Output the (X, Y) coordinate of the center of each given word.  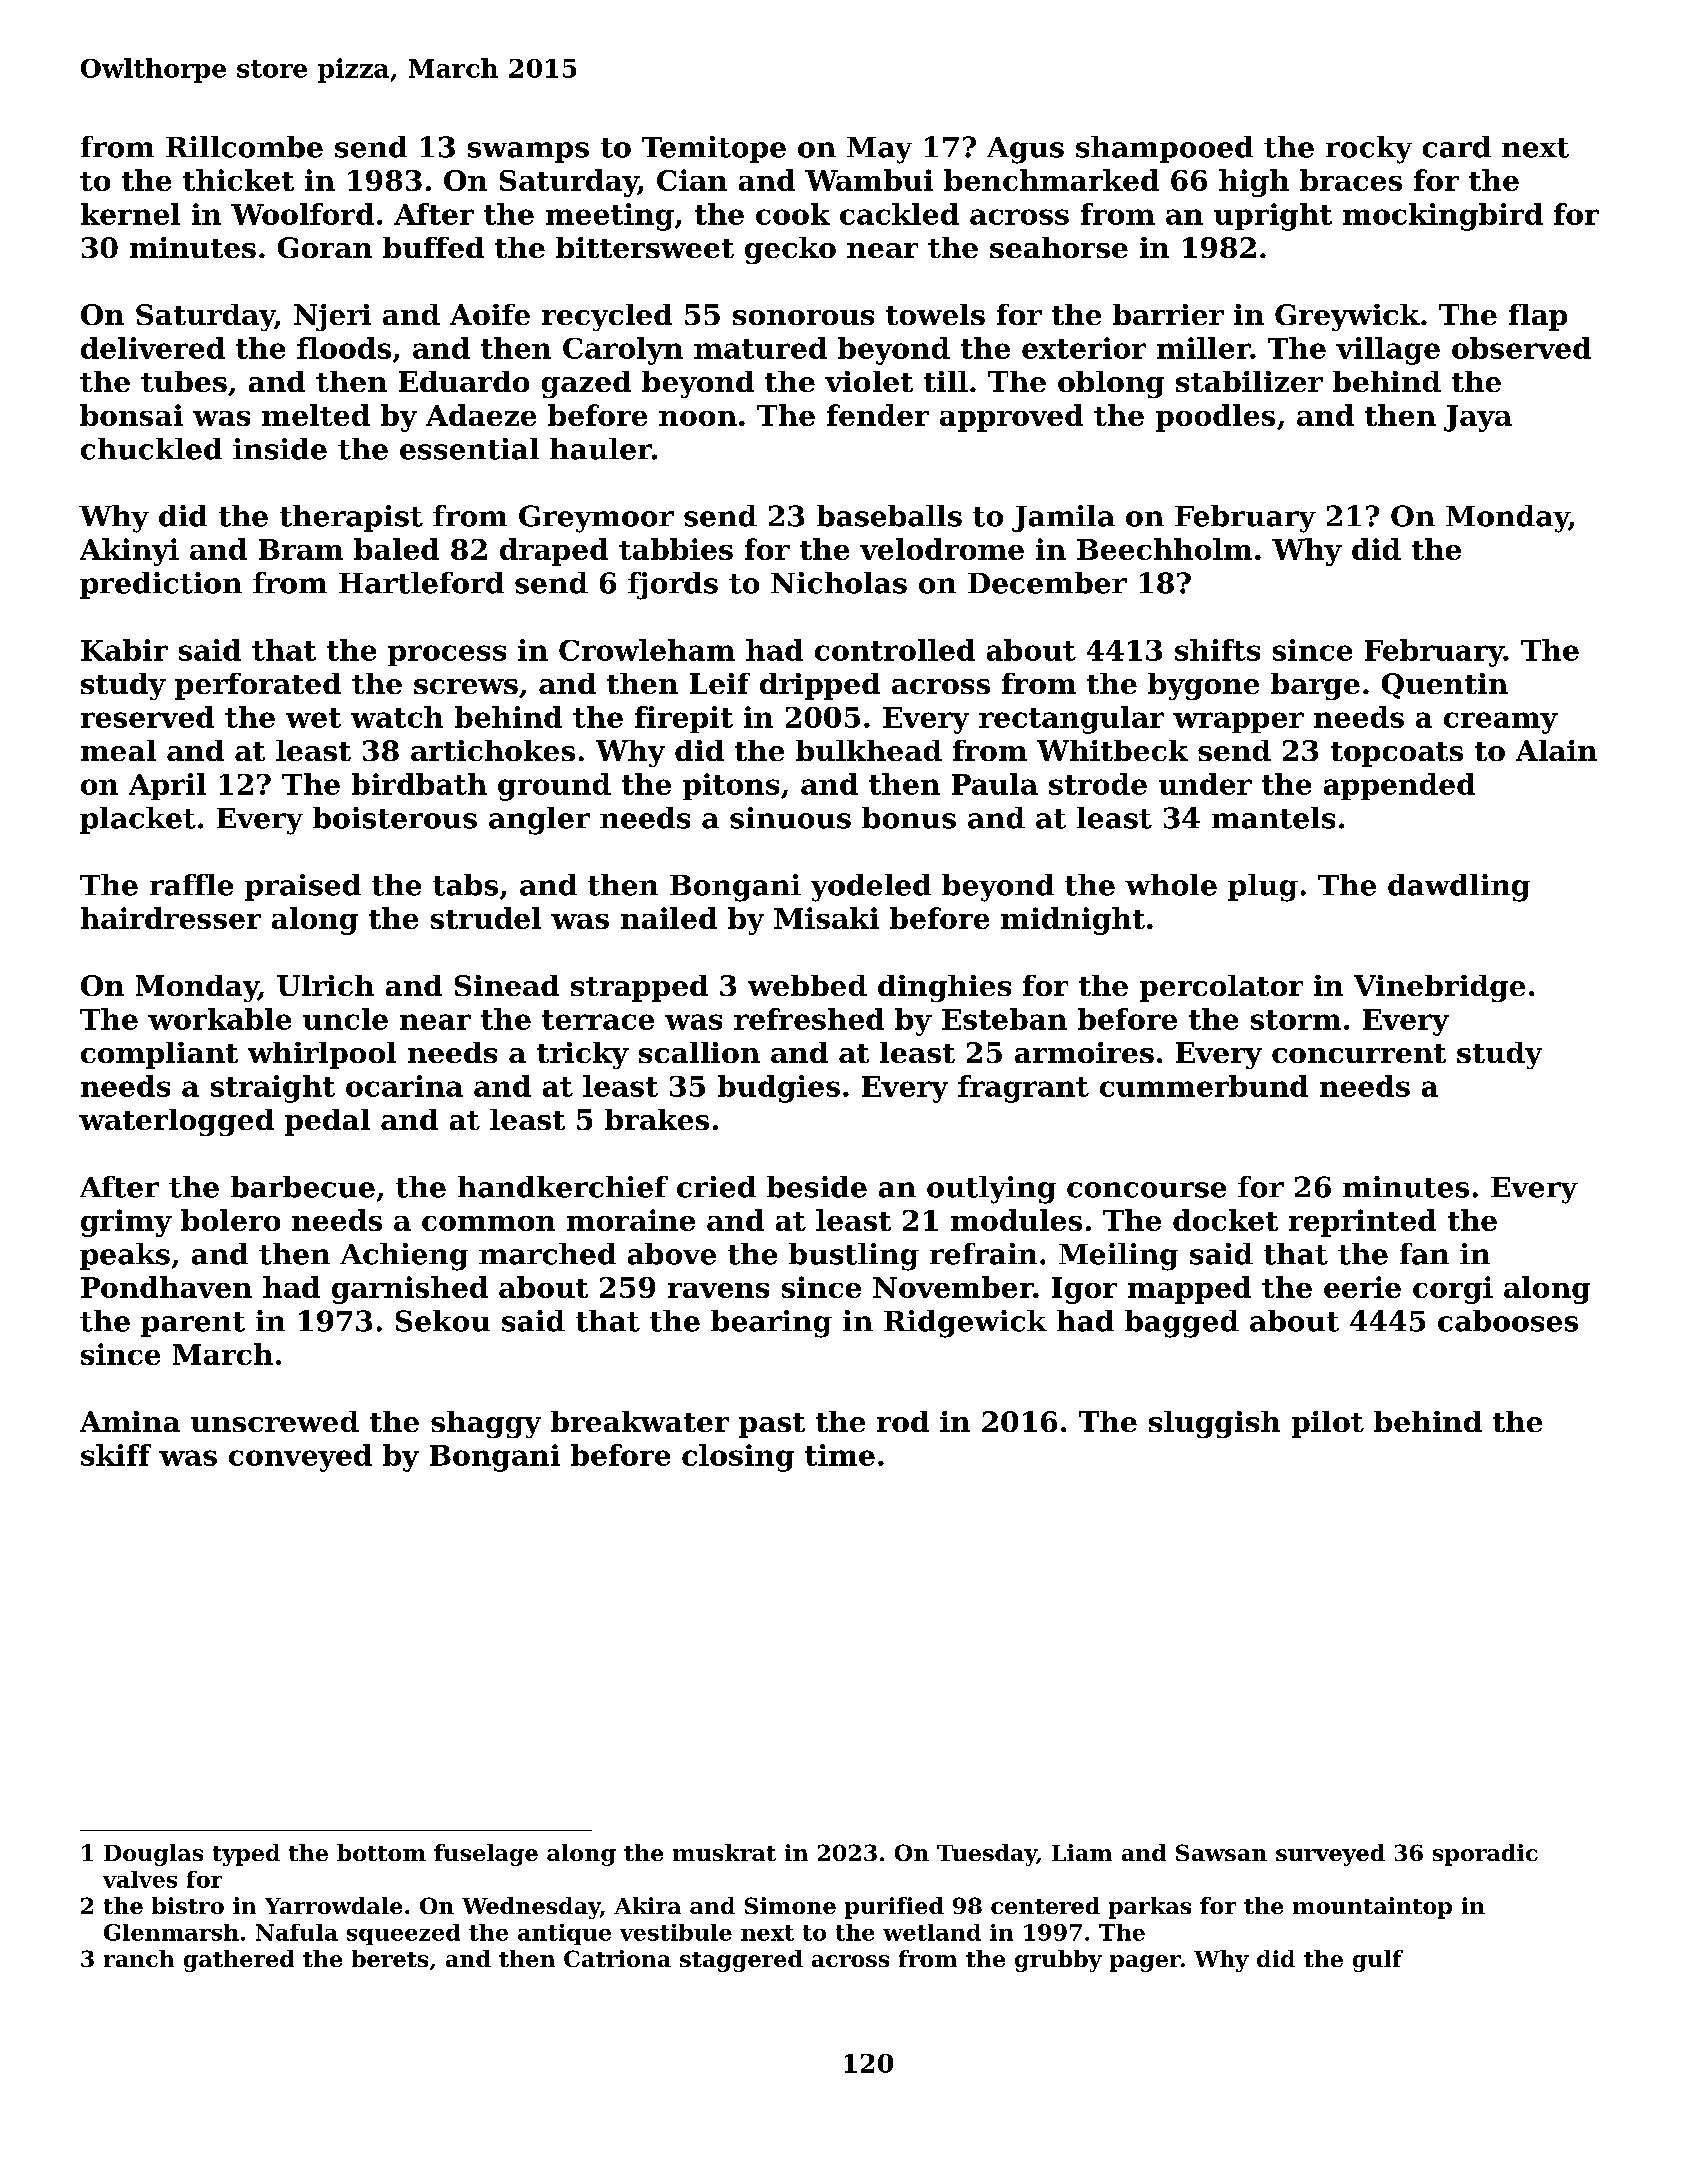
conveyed (300, 1458)
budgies (779, 1089)
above (672, 1254)
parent (193, 1324)
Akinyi (129, 552)
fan (1424, 1254)
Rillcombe (244, 147)
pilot (1328, 1424)
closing (738, 1458)
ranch (139, 1958)
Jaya (1478, 418)
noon (698, 418)
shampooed (1164, 149)
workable (219, 1019)
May (879, 150)
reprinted (1362, 1223)
